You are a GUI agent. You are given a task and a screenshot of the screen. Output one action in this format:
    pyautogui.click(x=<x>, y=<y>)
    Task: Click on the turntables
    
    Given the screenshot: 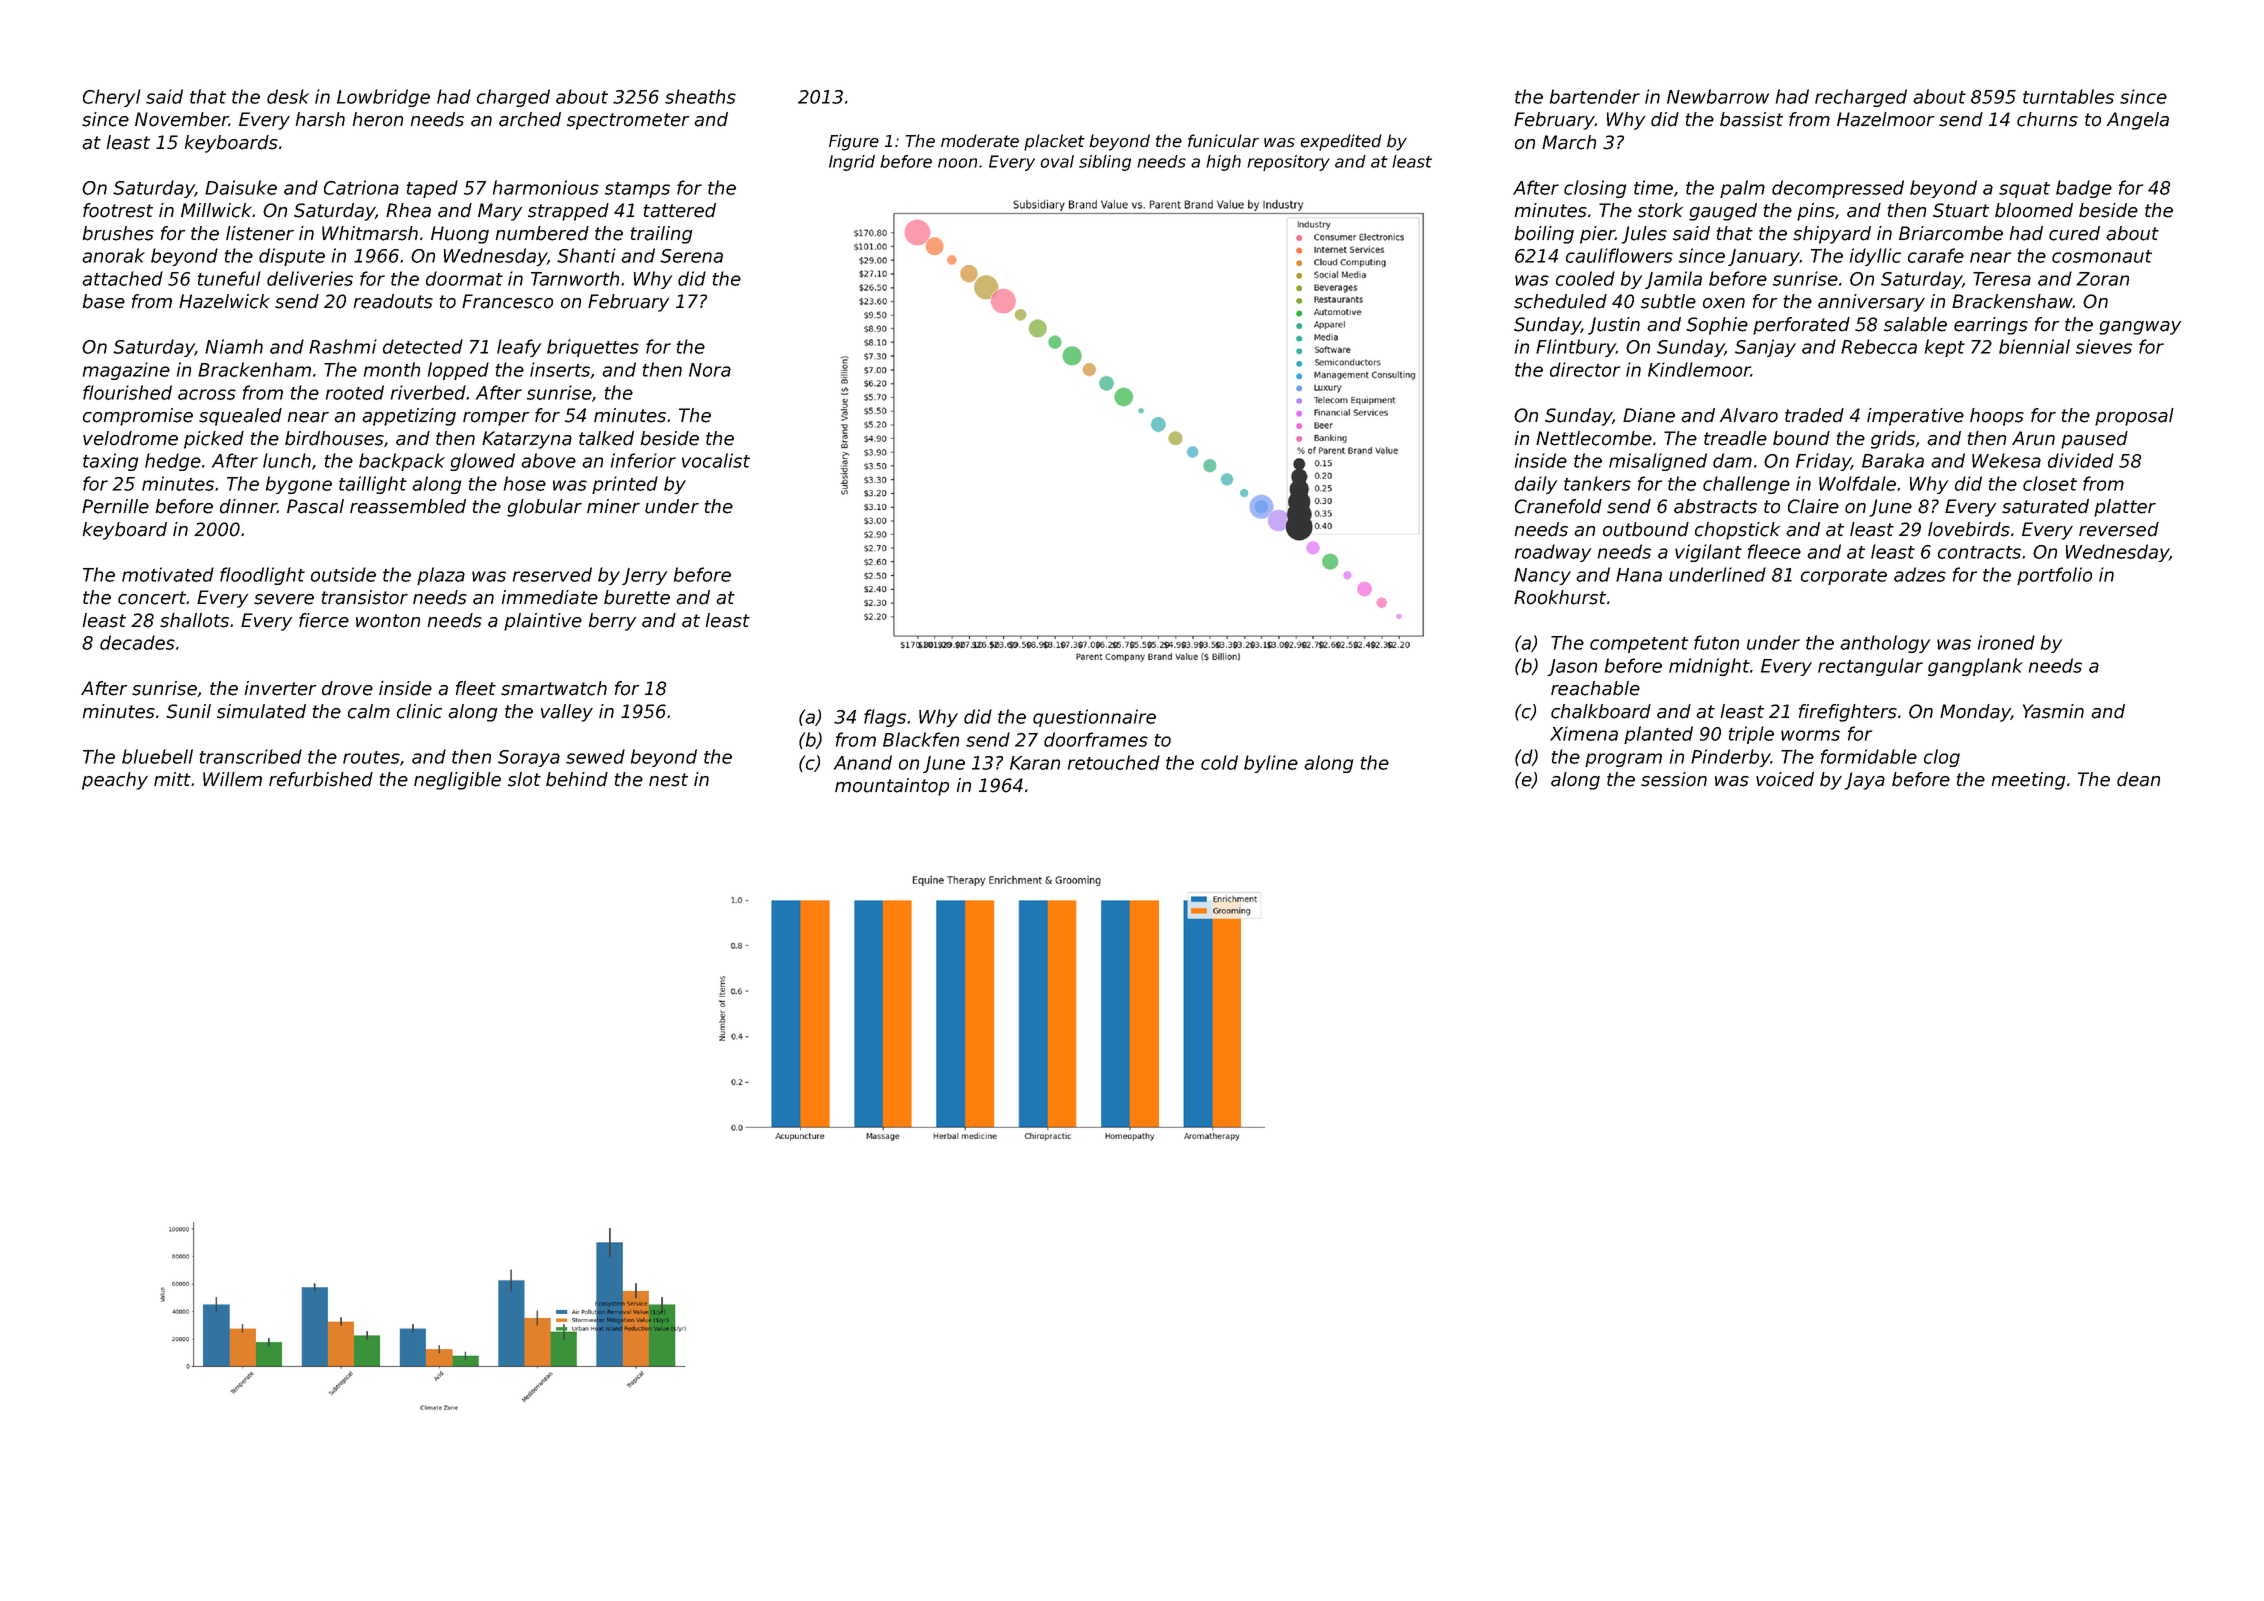 What is the action you would take?
    pyautogui.click(x=2068, y=96)
